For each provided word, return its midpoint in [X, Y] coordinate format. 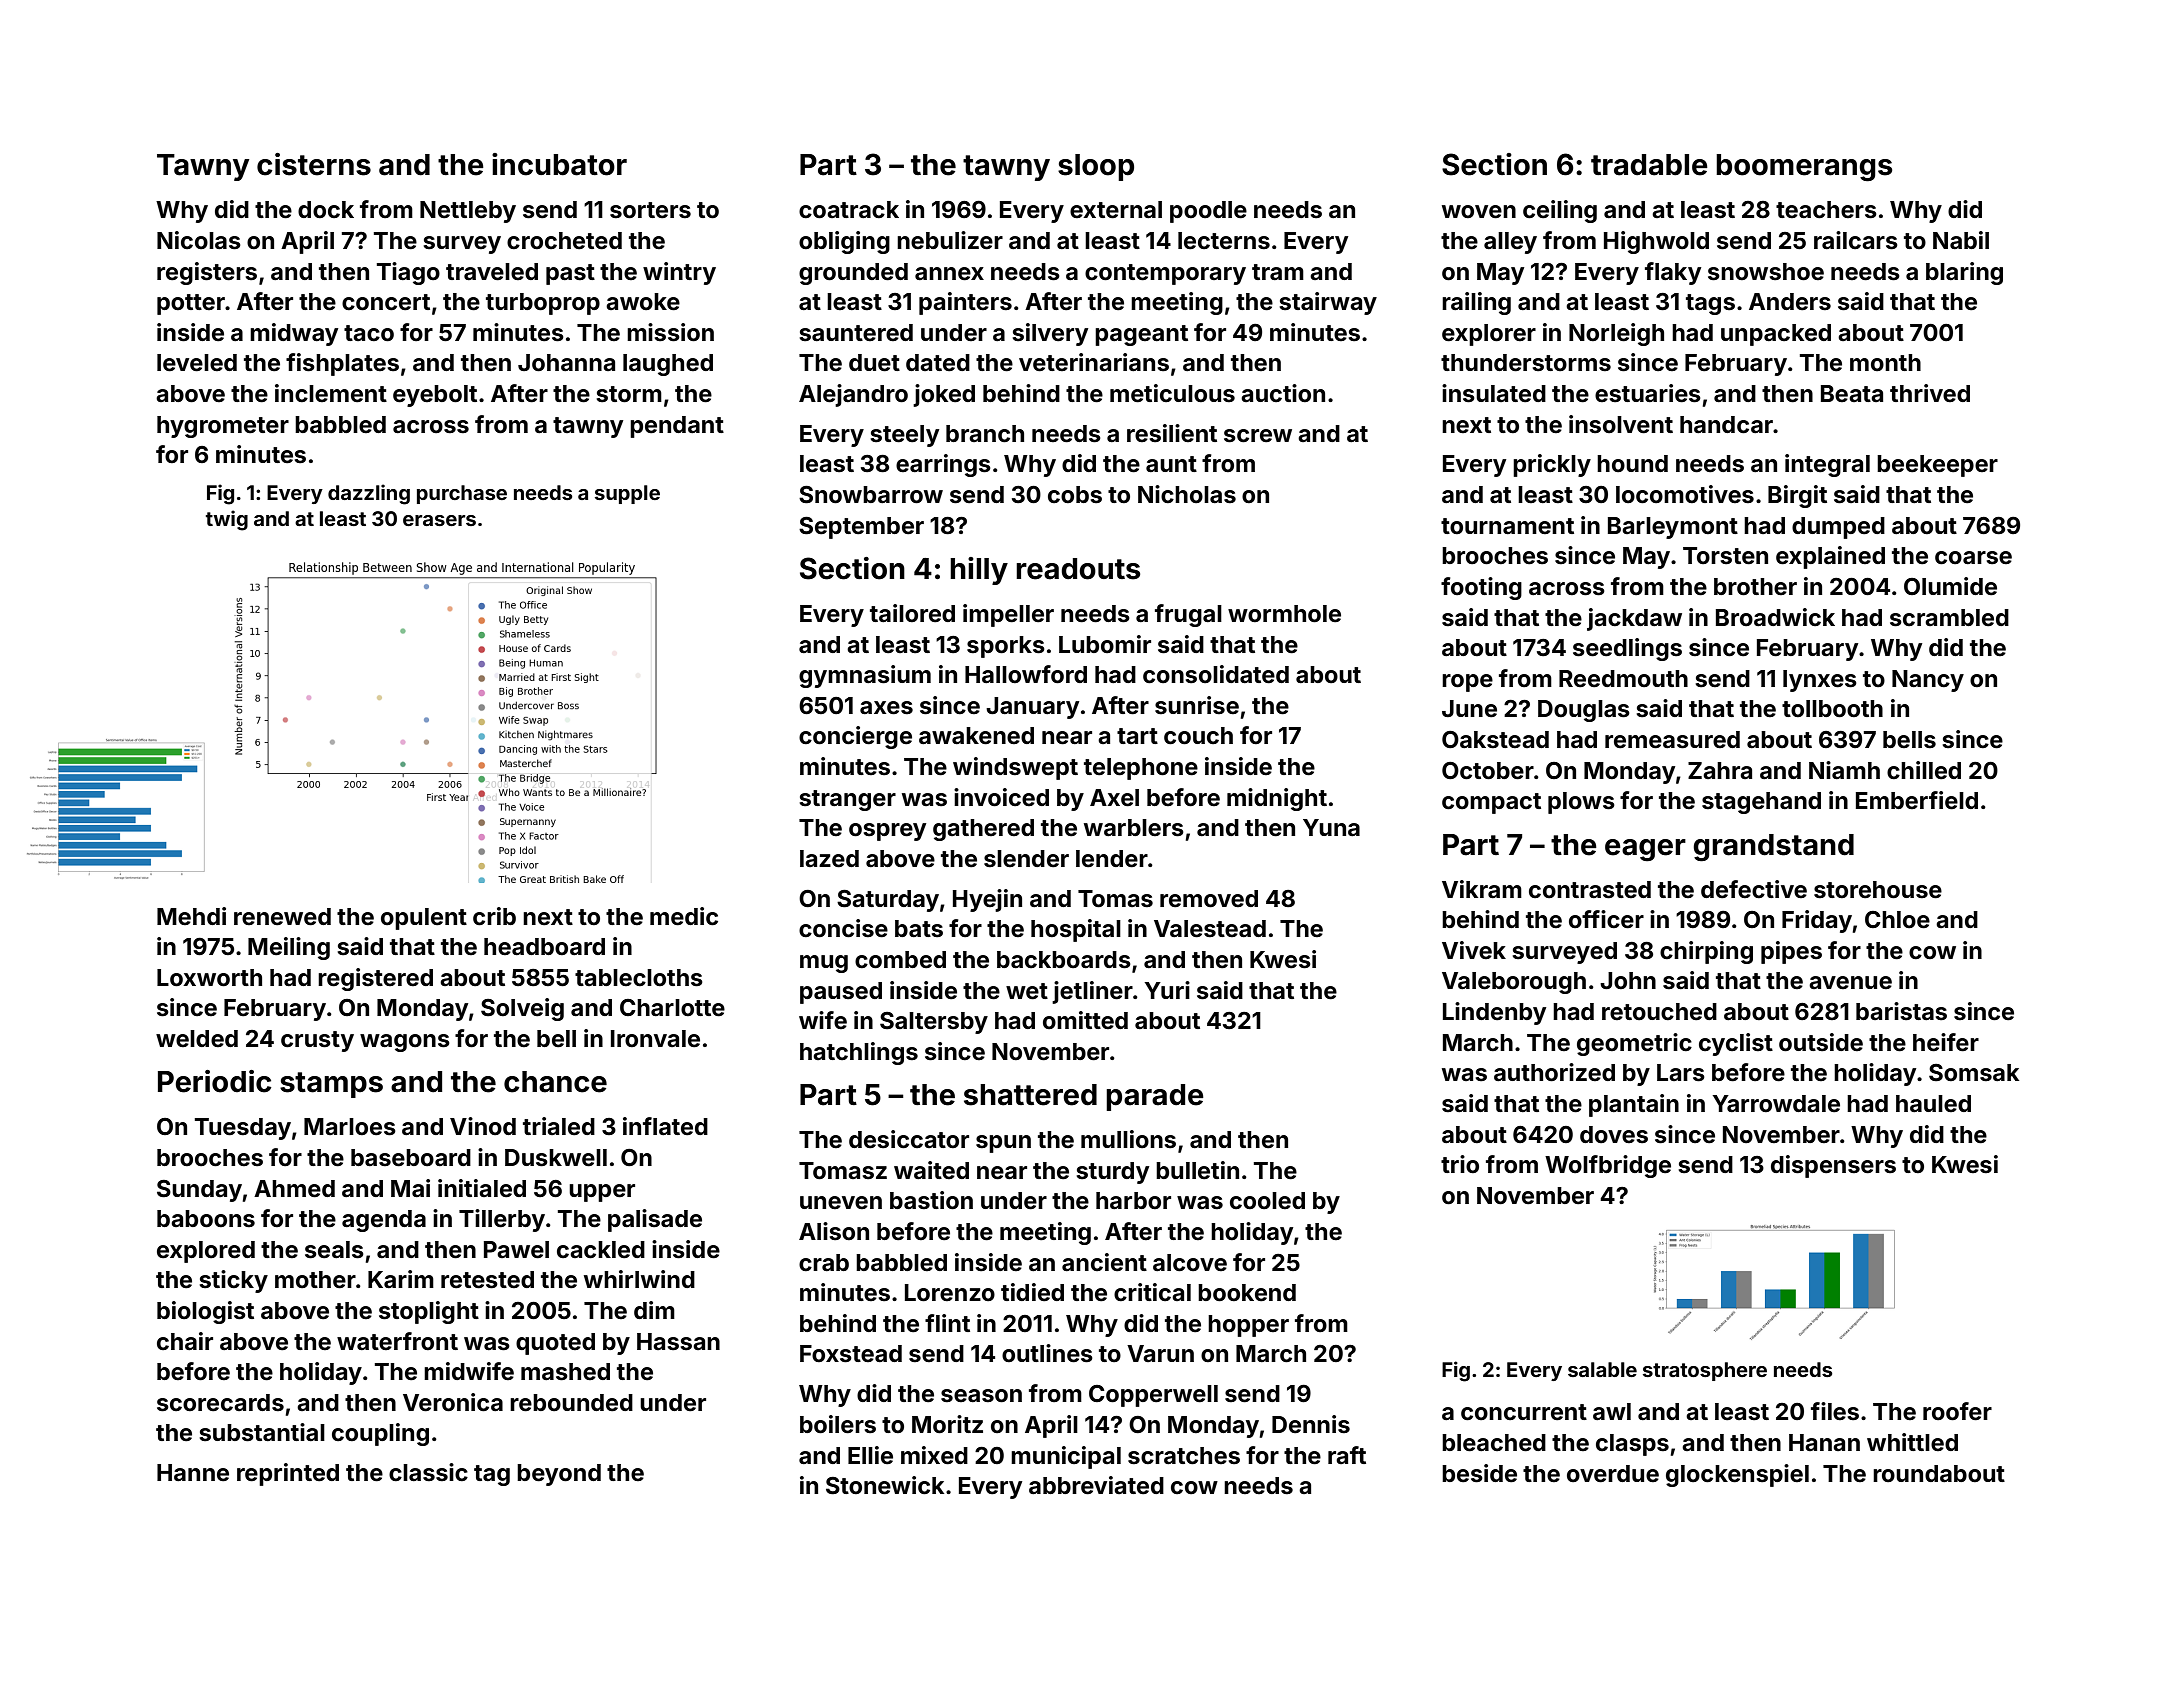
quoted [555, 1344]
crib [494, 916]
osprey [887, 832]
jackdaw [1634, 619]
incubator [559, 164]
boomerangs [1804, 168]
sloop [1096, 167]
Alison [834, 1231]
